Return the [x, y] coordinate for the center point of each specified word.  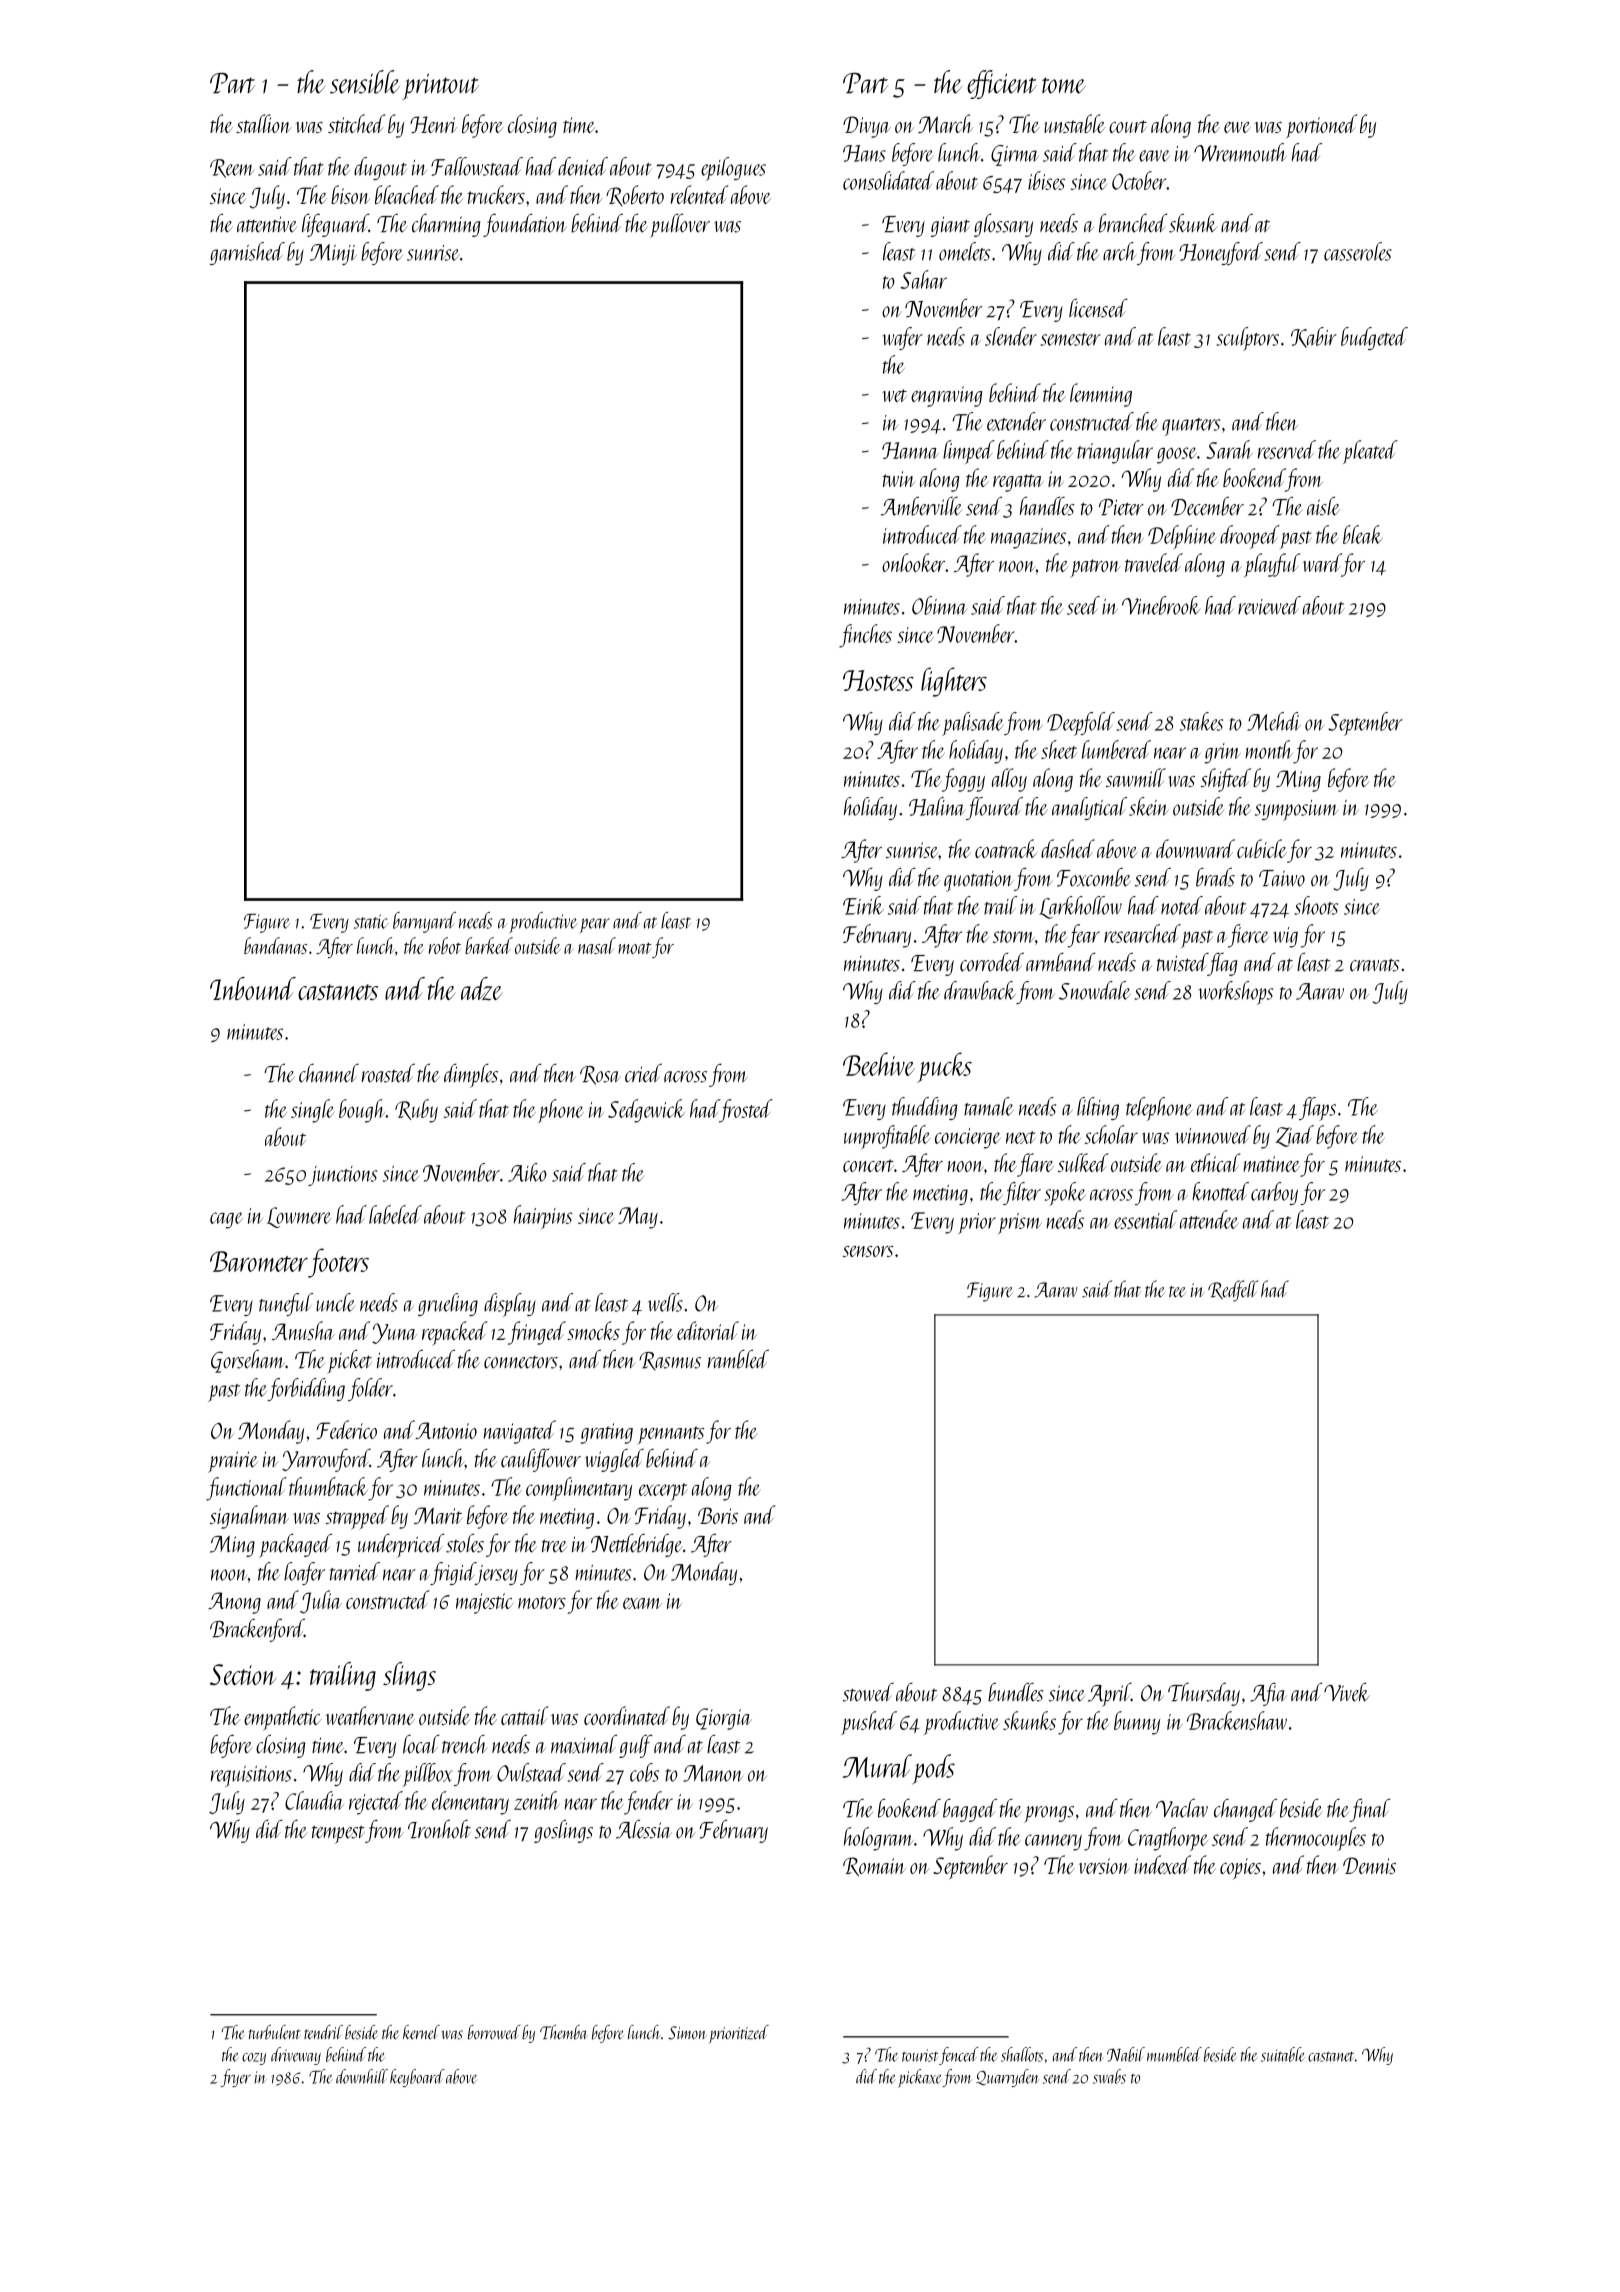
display [510, 1305]
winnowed [1213, 1134]
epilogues [733, 169]
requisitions [251, 1776]
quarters [1191, 427]
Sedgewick [646, 1111]
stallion [264, 123]
